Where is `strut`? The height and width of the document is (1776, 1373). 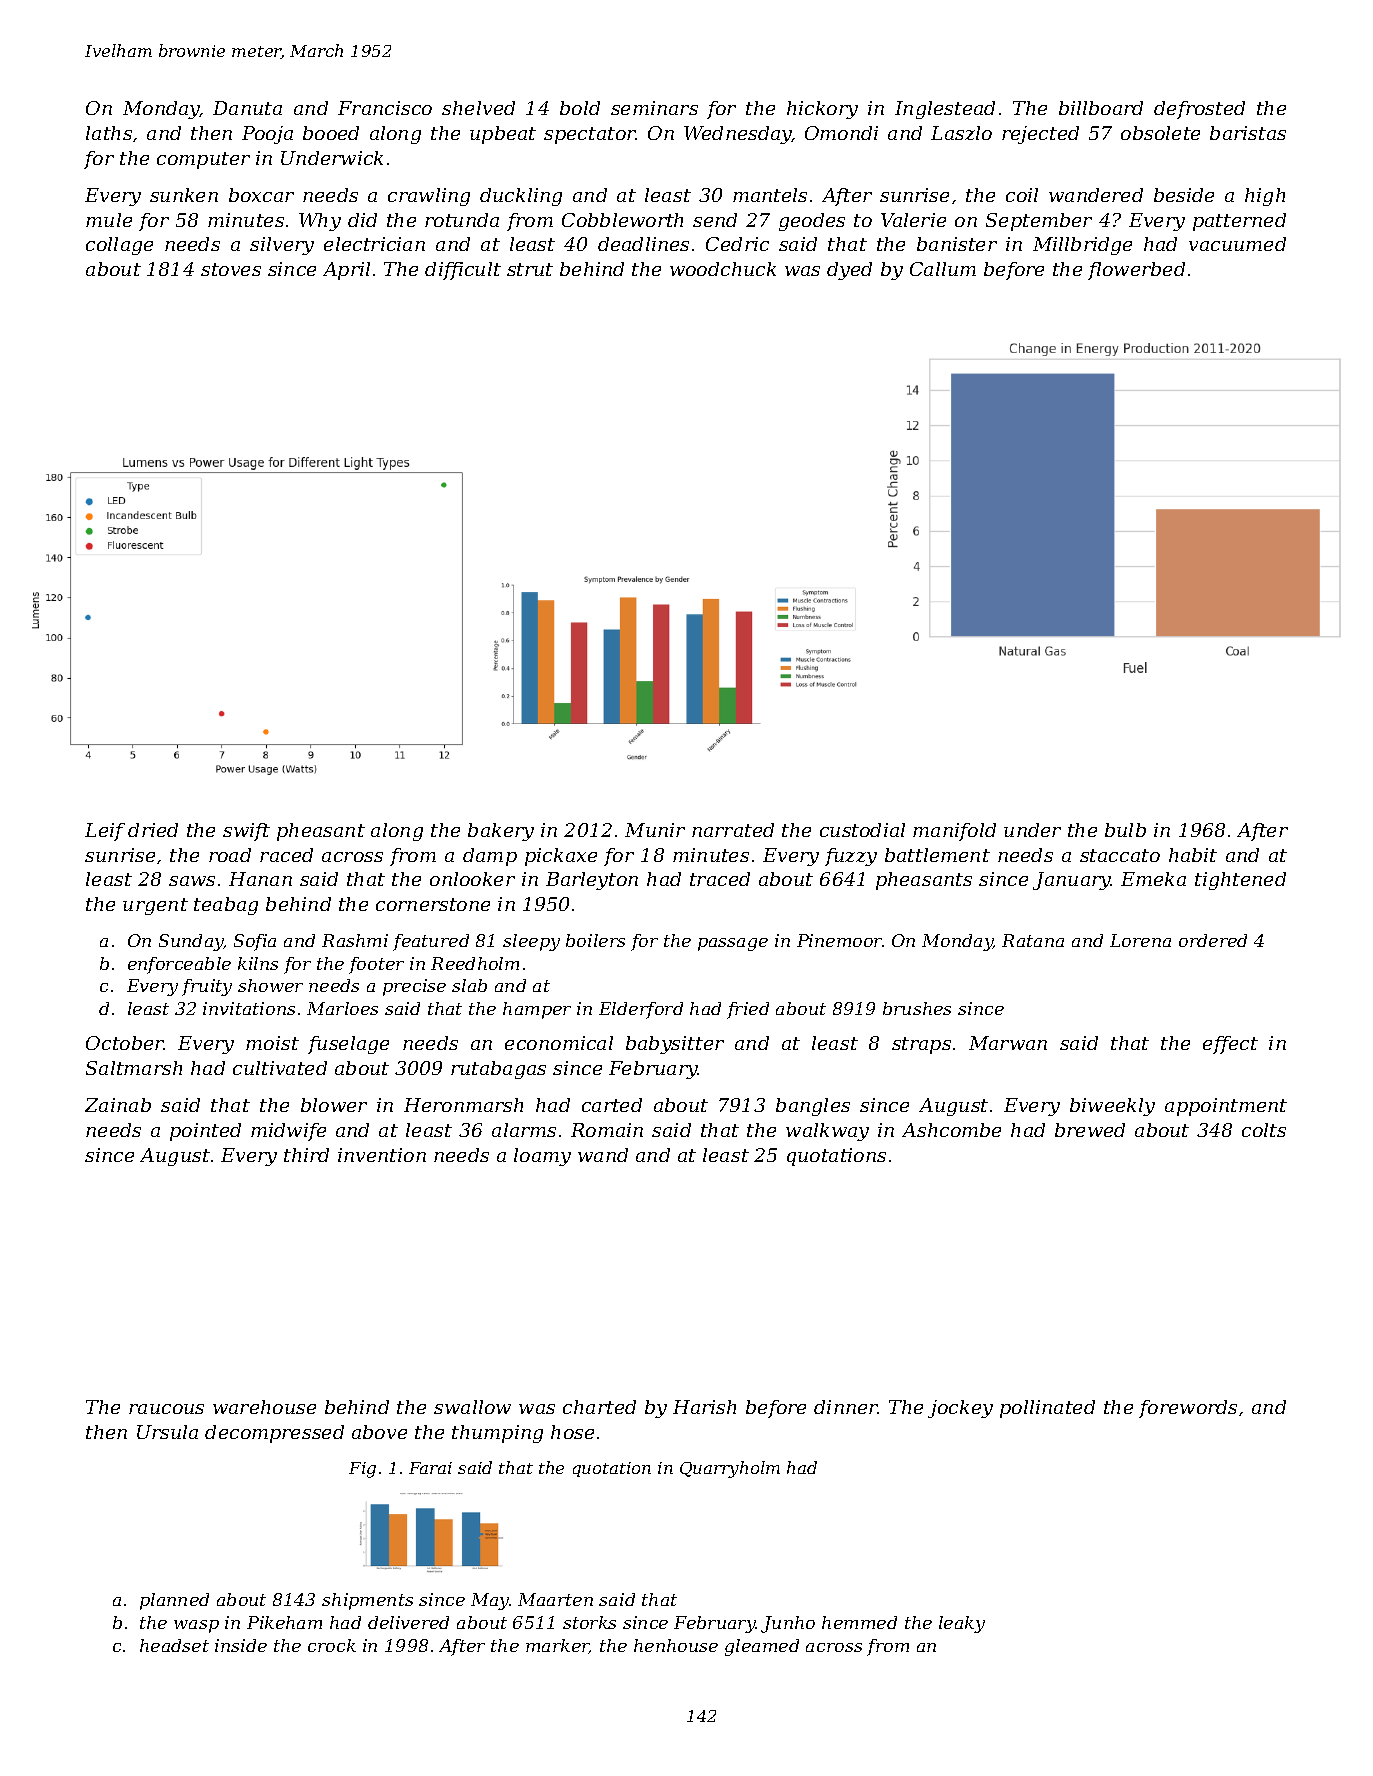
strut is located at coordinates (530, 269).
